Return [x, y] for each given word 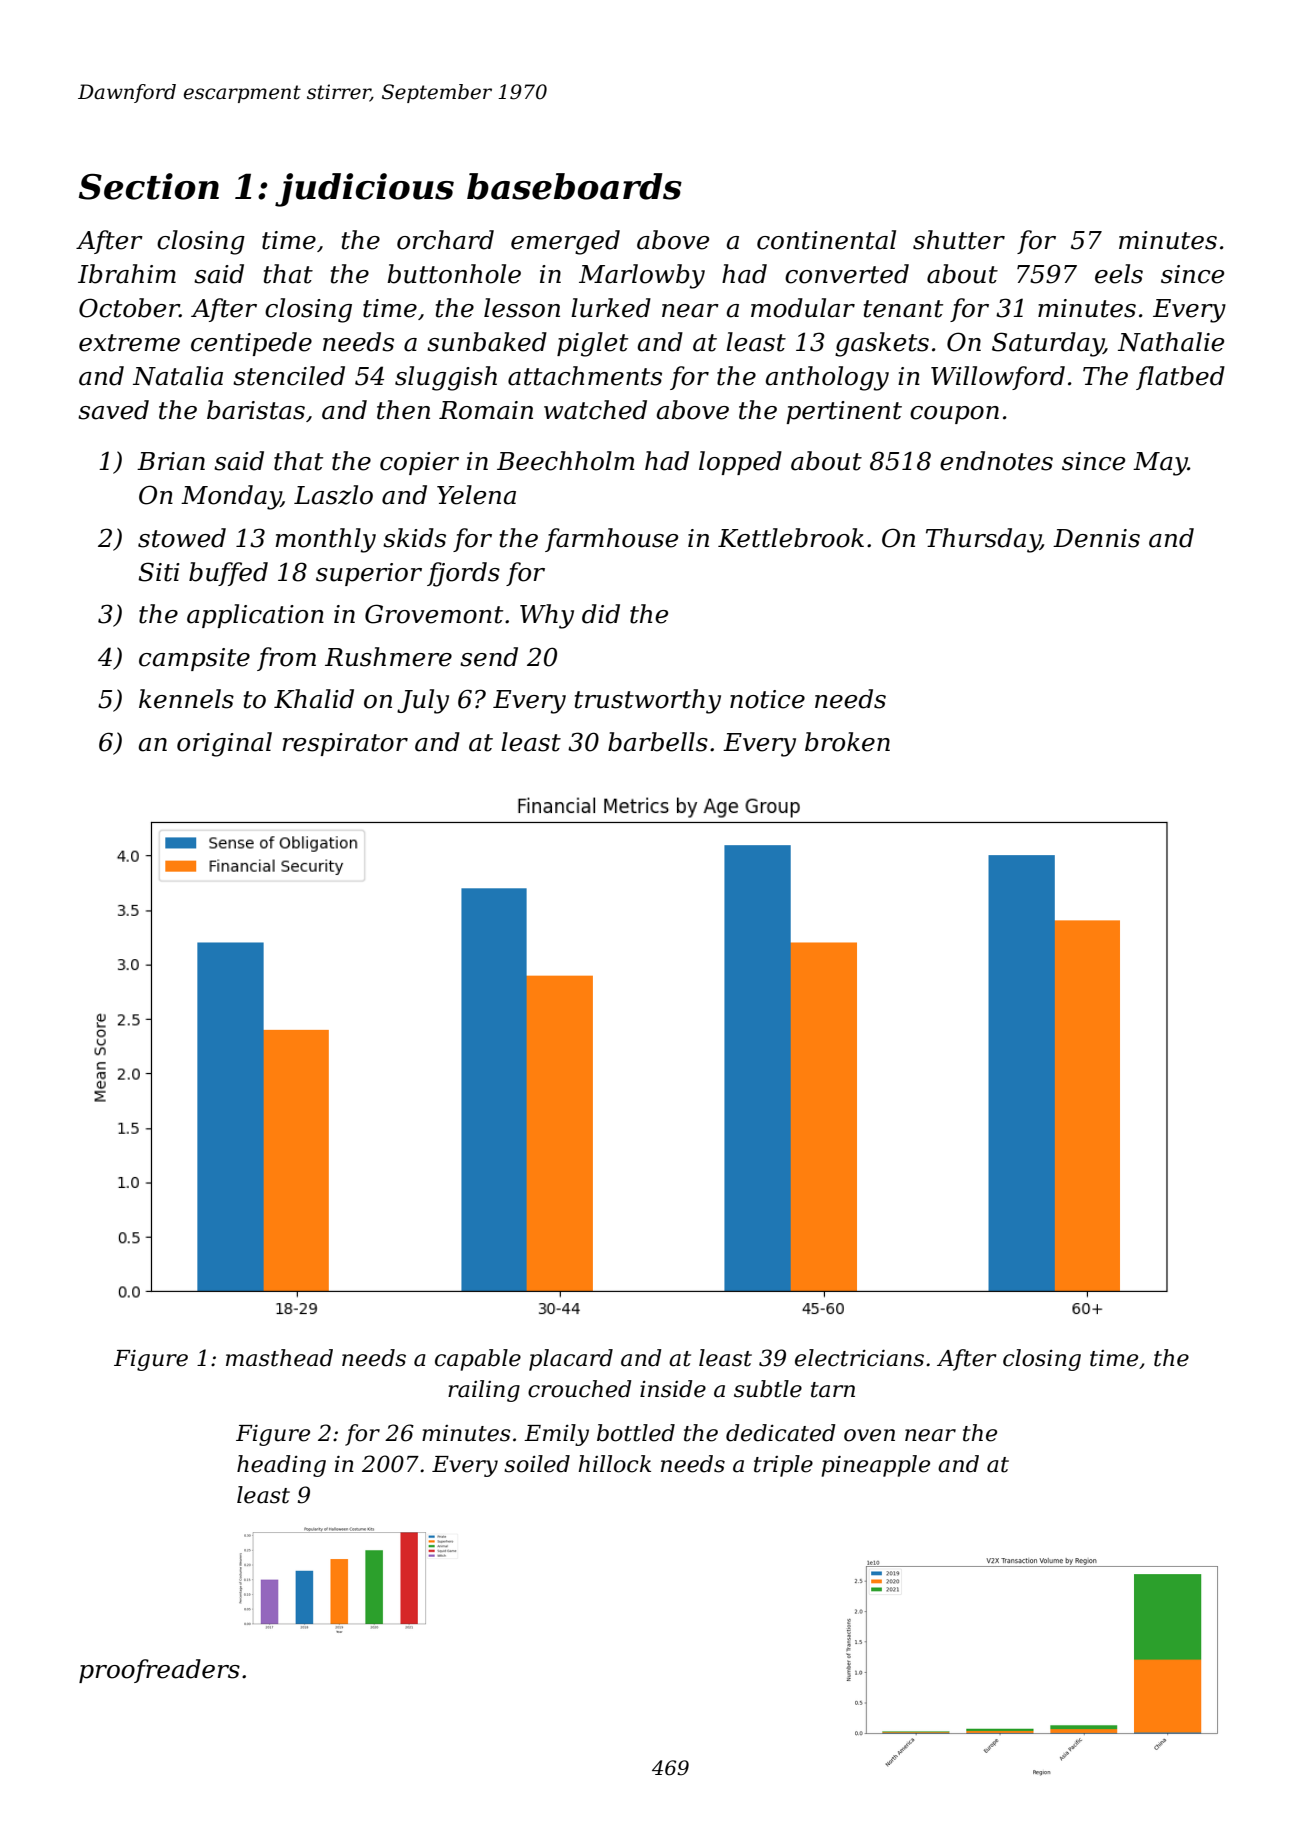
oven [869, 1435]
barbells [658, 742]
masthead [279, 1358]
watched [595, 410]
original [224, 744]
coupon [954, 415]
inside [673, 1389]
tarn [833, 1390]
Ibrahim [127, 274]
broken [847, 742]
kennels [186, 699]
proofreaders [159, 1671]
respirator [345, 744]
